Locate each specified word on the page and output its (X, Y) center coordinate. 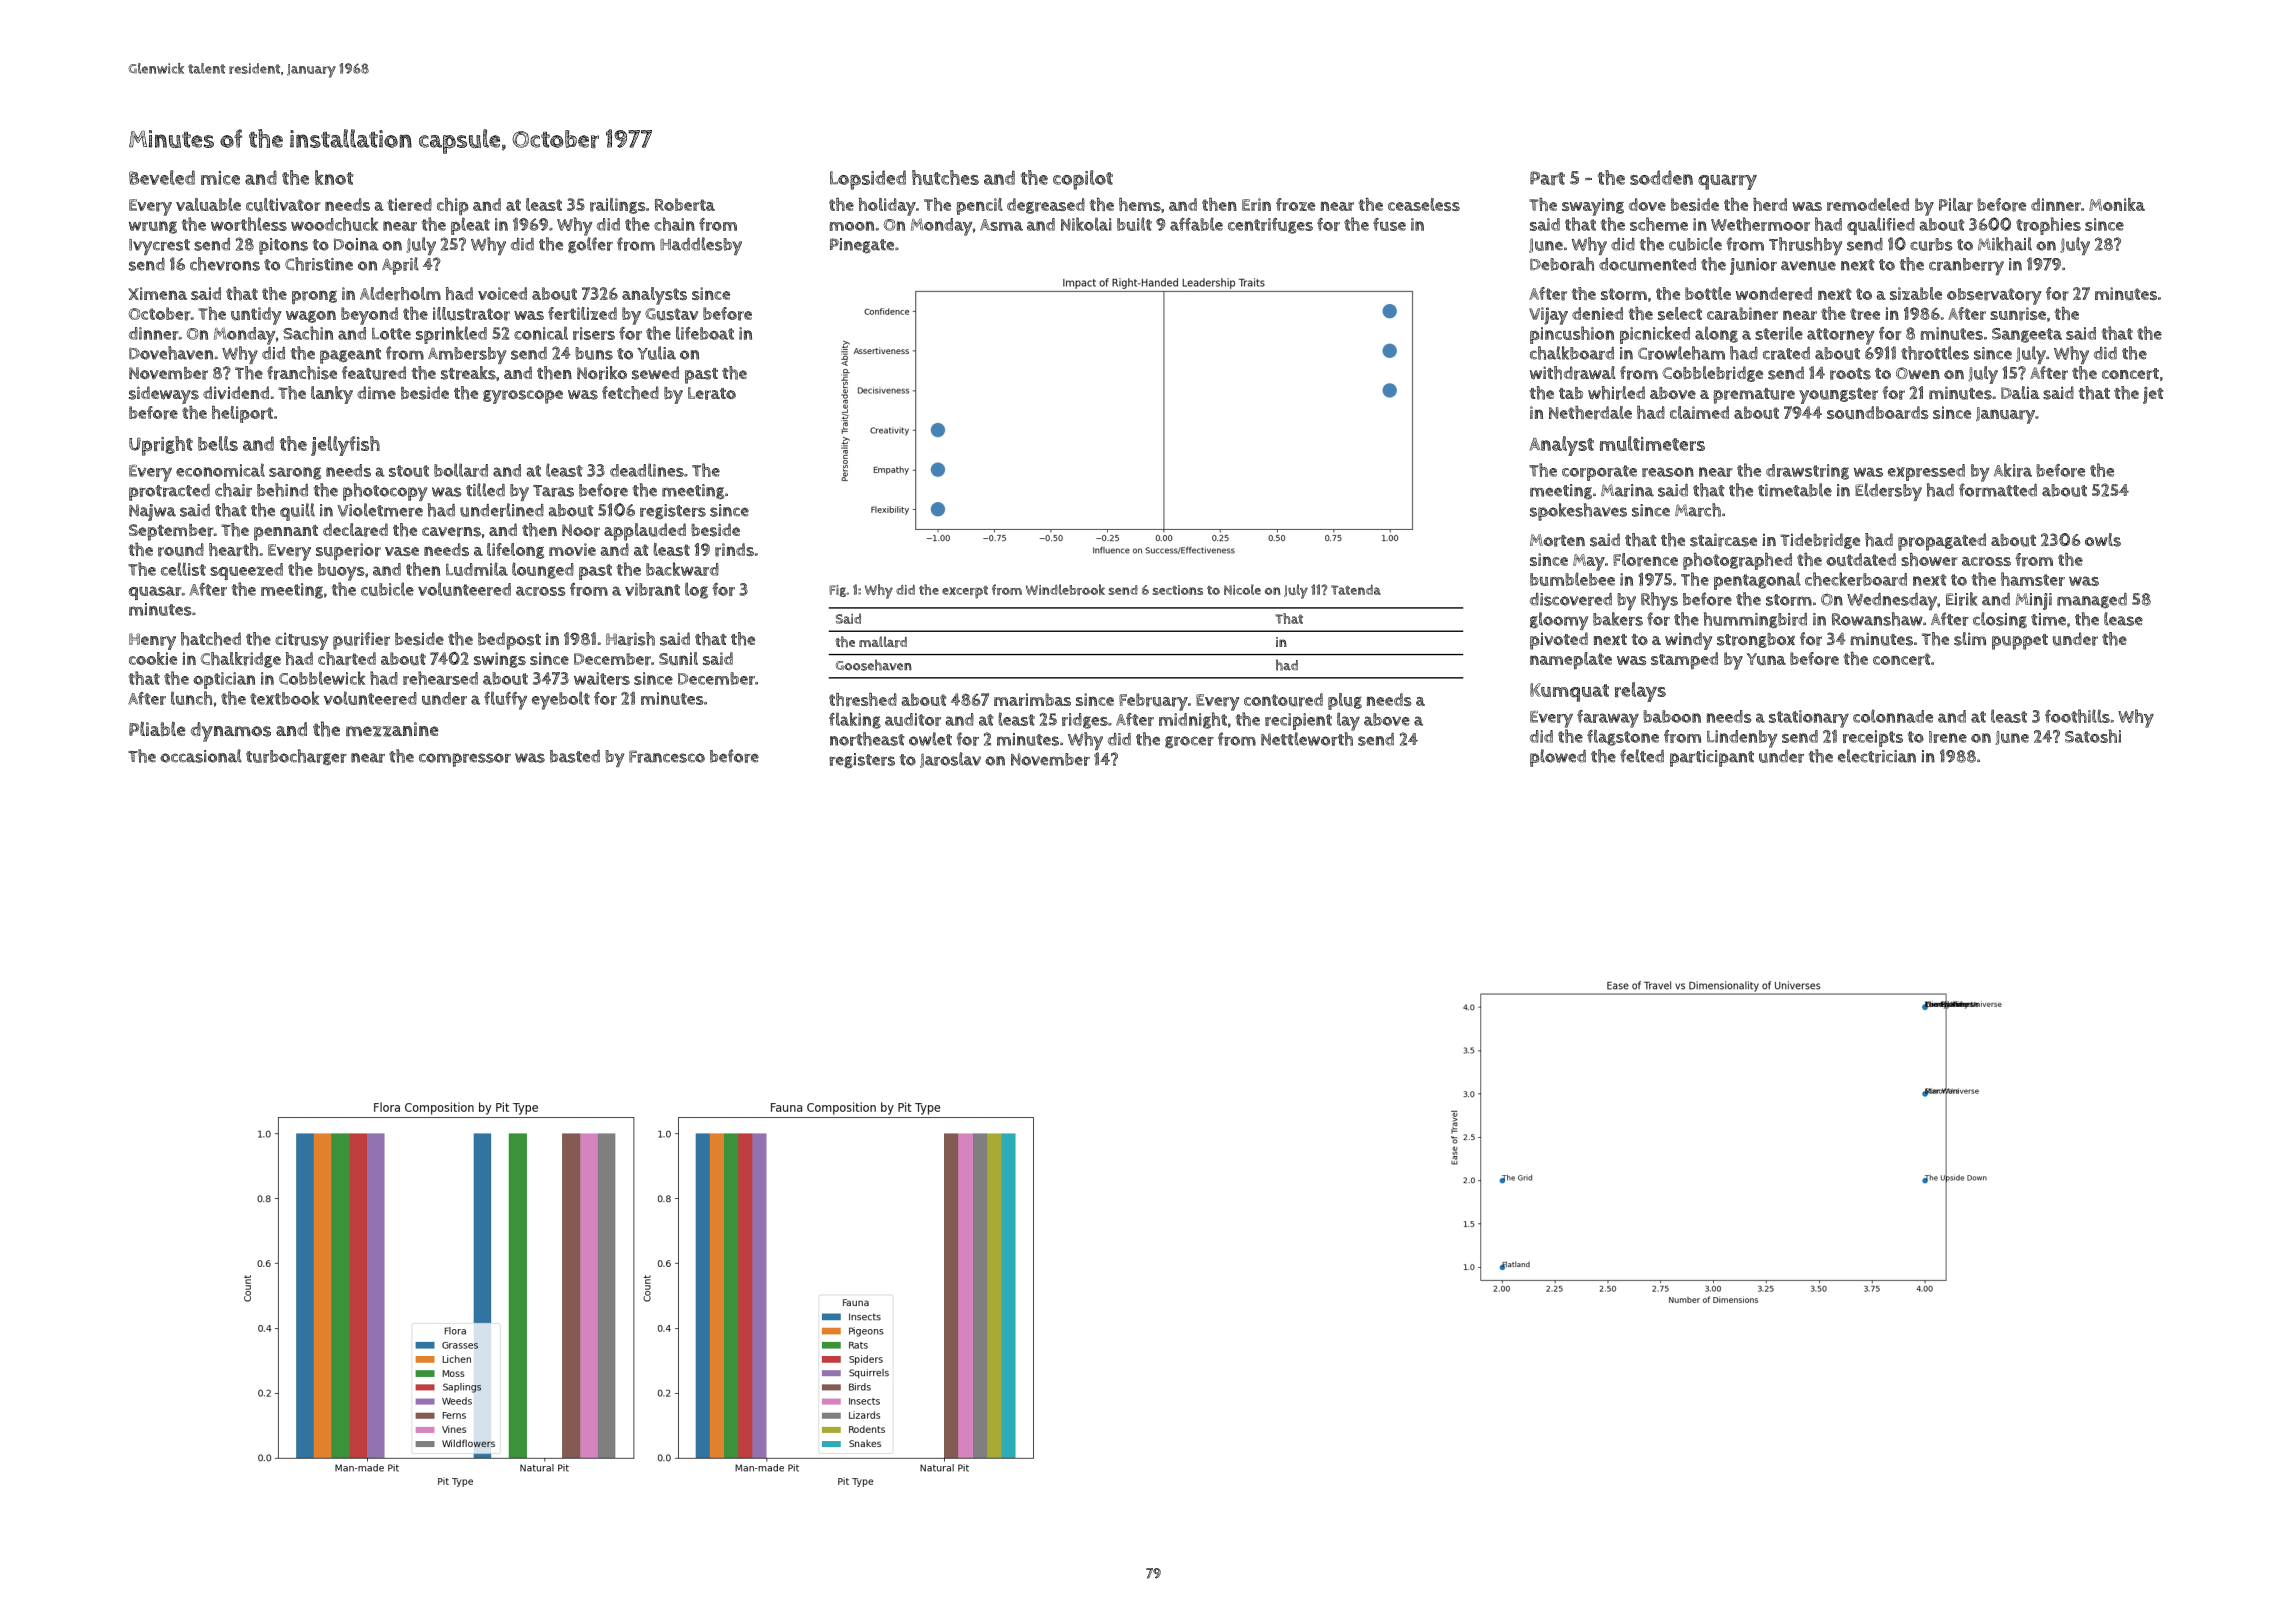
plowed (1558, 758)
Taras (553, 491)
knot (334, 177)
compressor (465, 760)
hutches (945, 177)
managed (2092, 600)
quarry (1727, 182)
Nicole (1242, 589)
